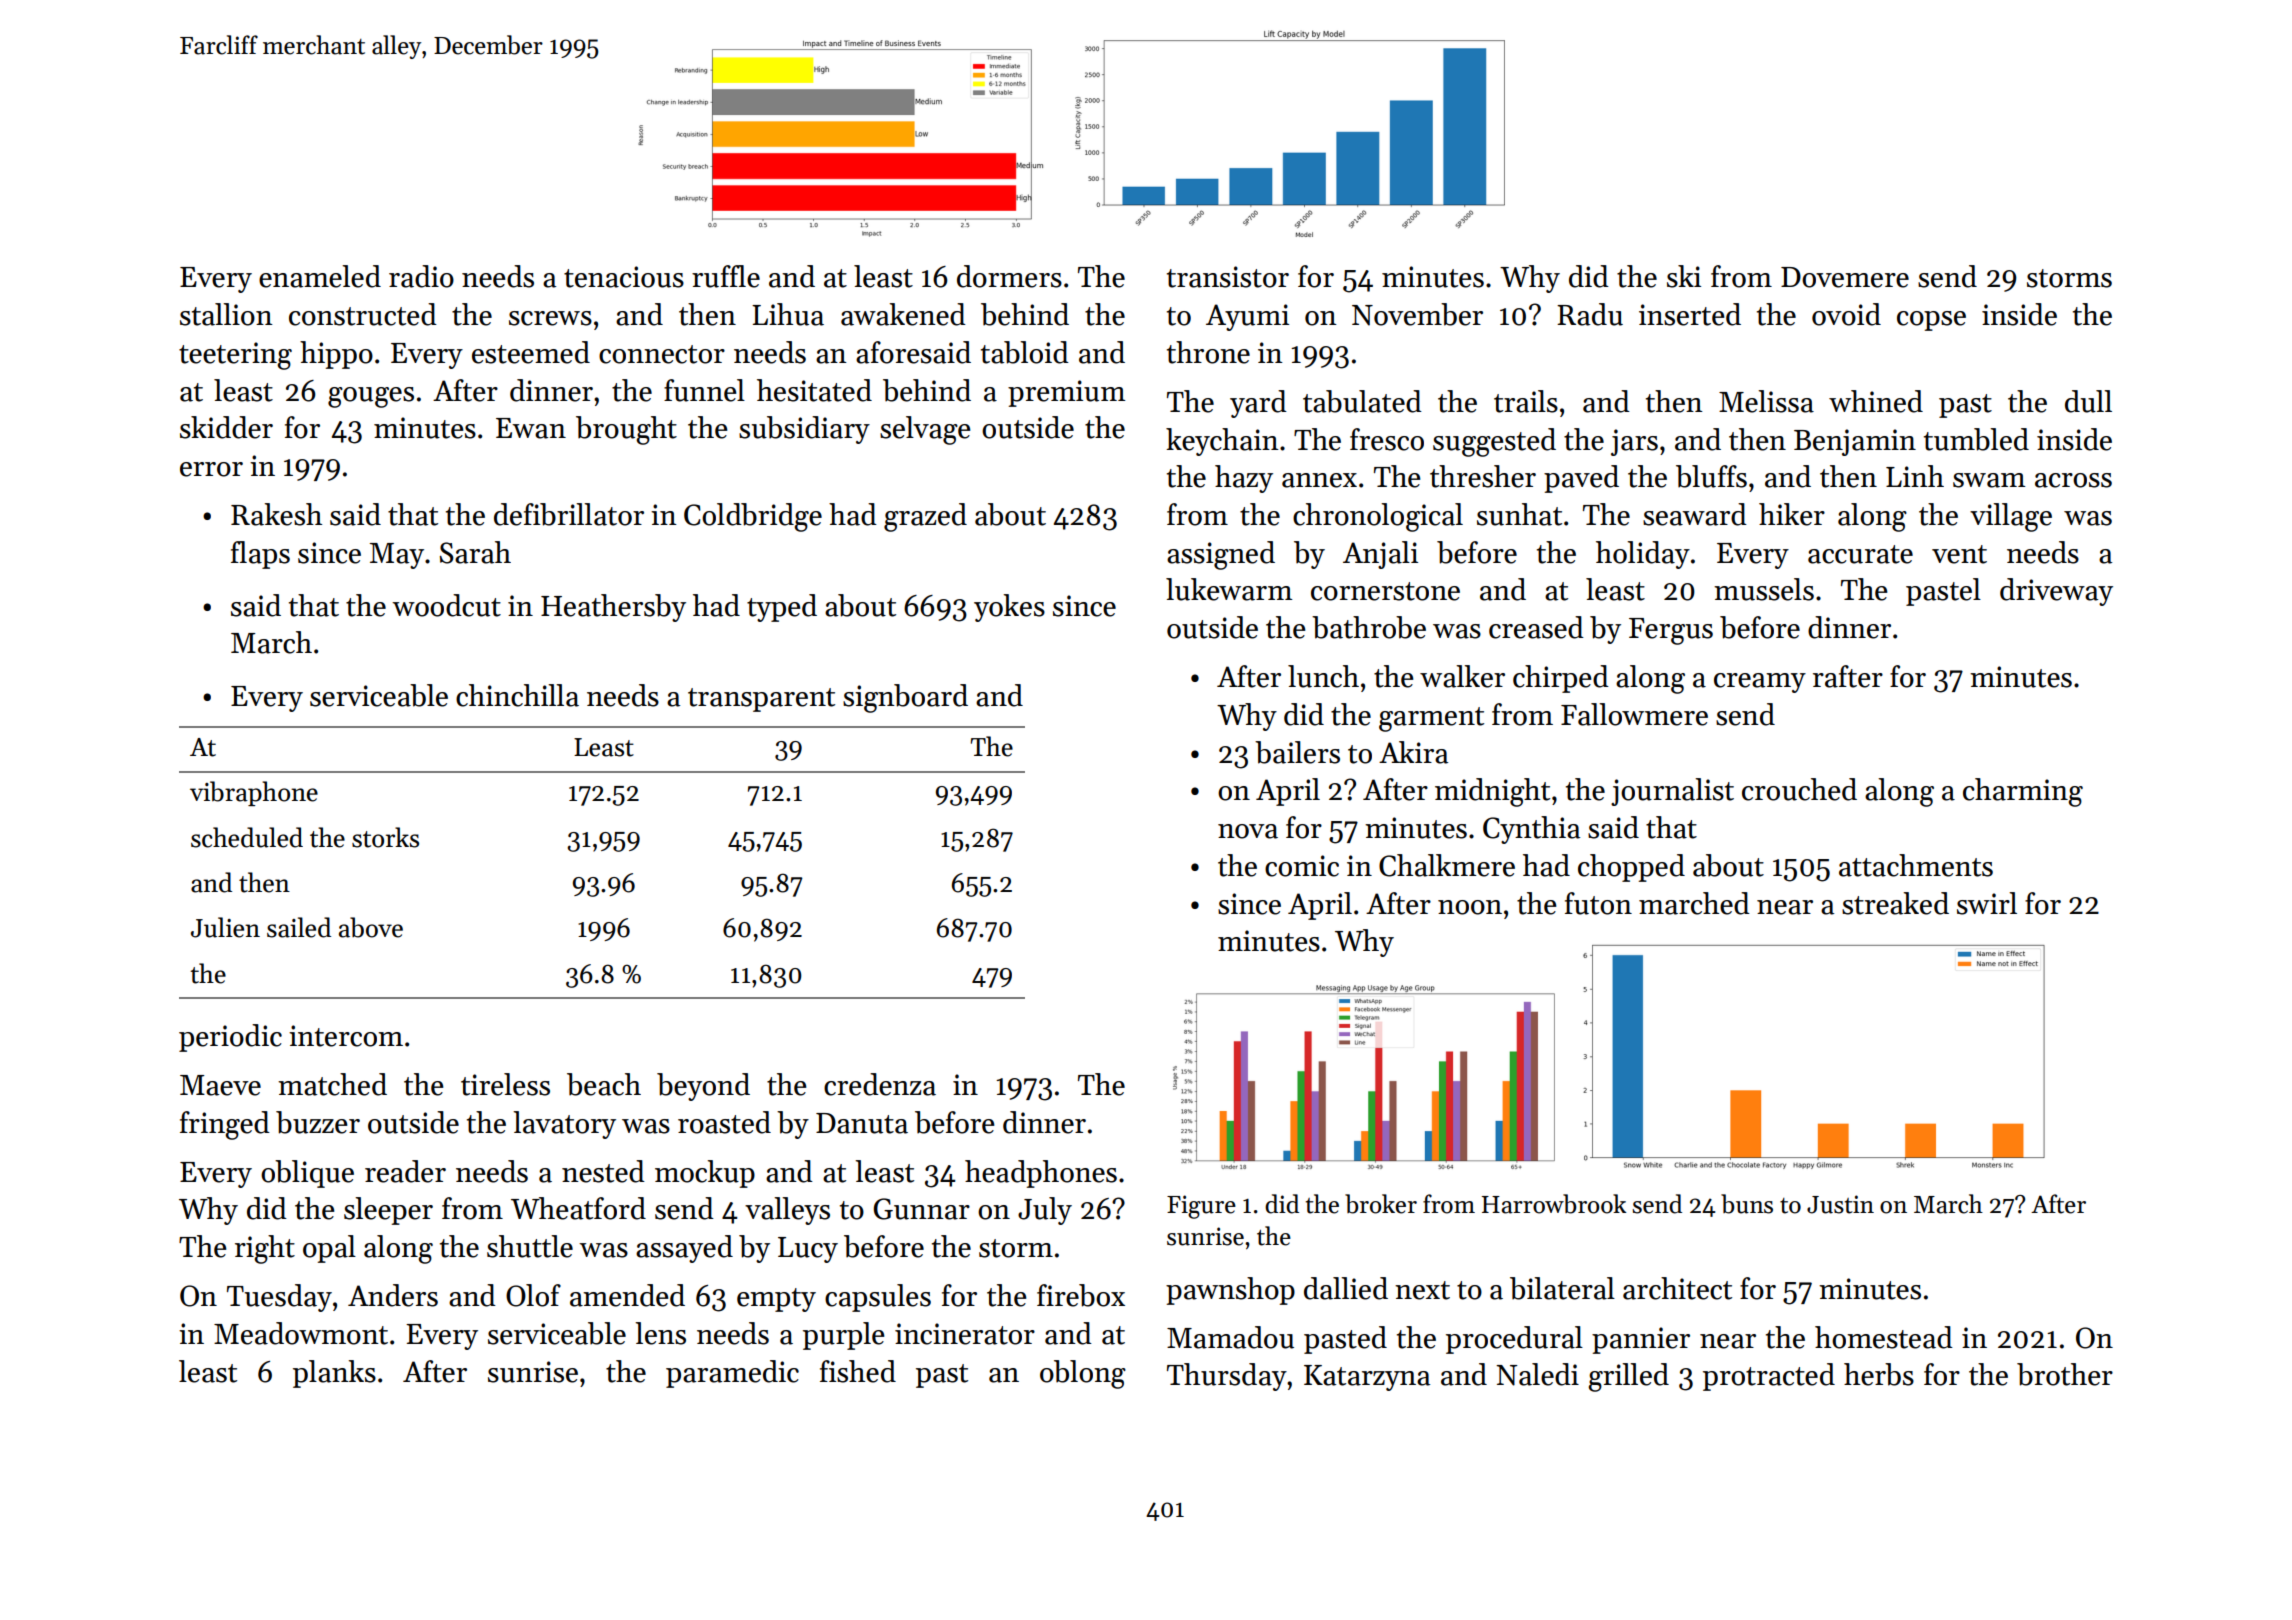 The image size is (2292, 1620). What do you see at coordinates (260, 555) in the page?
I see `flaps` at bounding box center [260, 555].
